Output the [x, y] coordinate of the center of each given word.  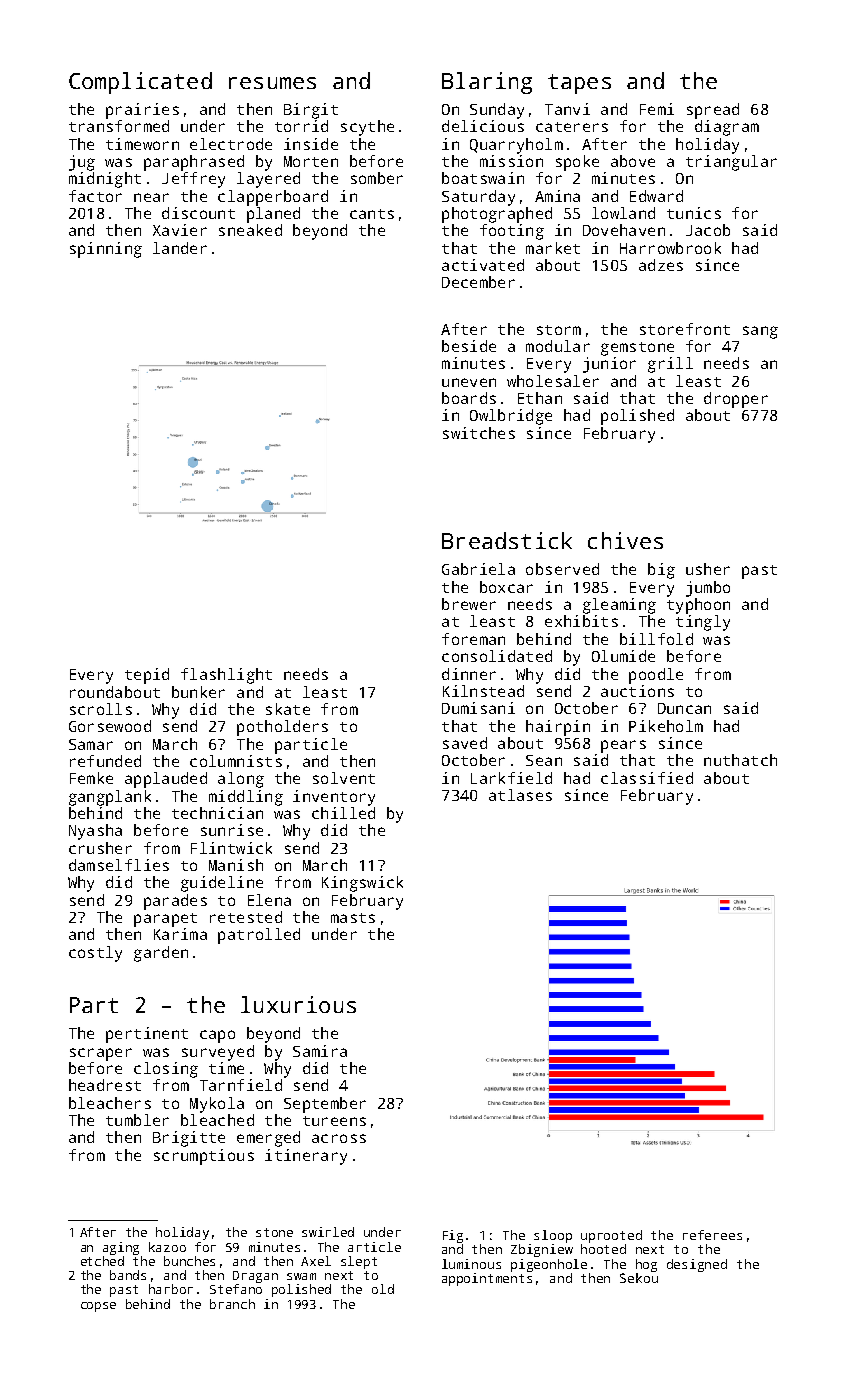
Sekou [639, 1278]
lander [180, 248]
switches [479, 433]
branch [232, 1304]
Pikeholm [666, 726]
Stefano [236, 1289]
